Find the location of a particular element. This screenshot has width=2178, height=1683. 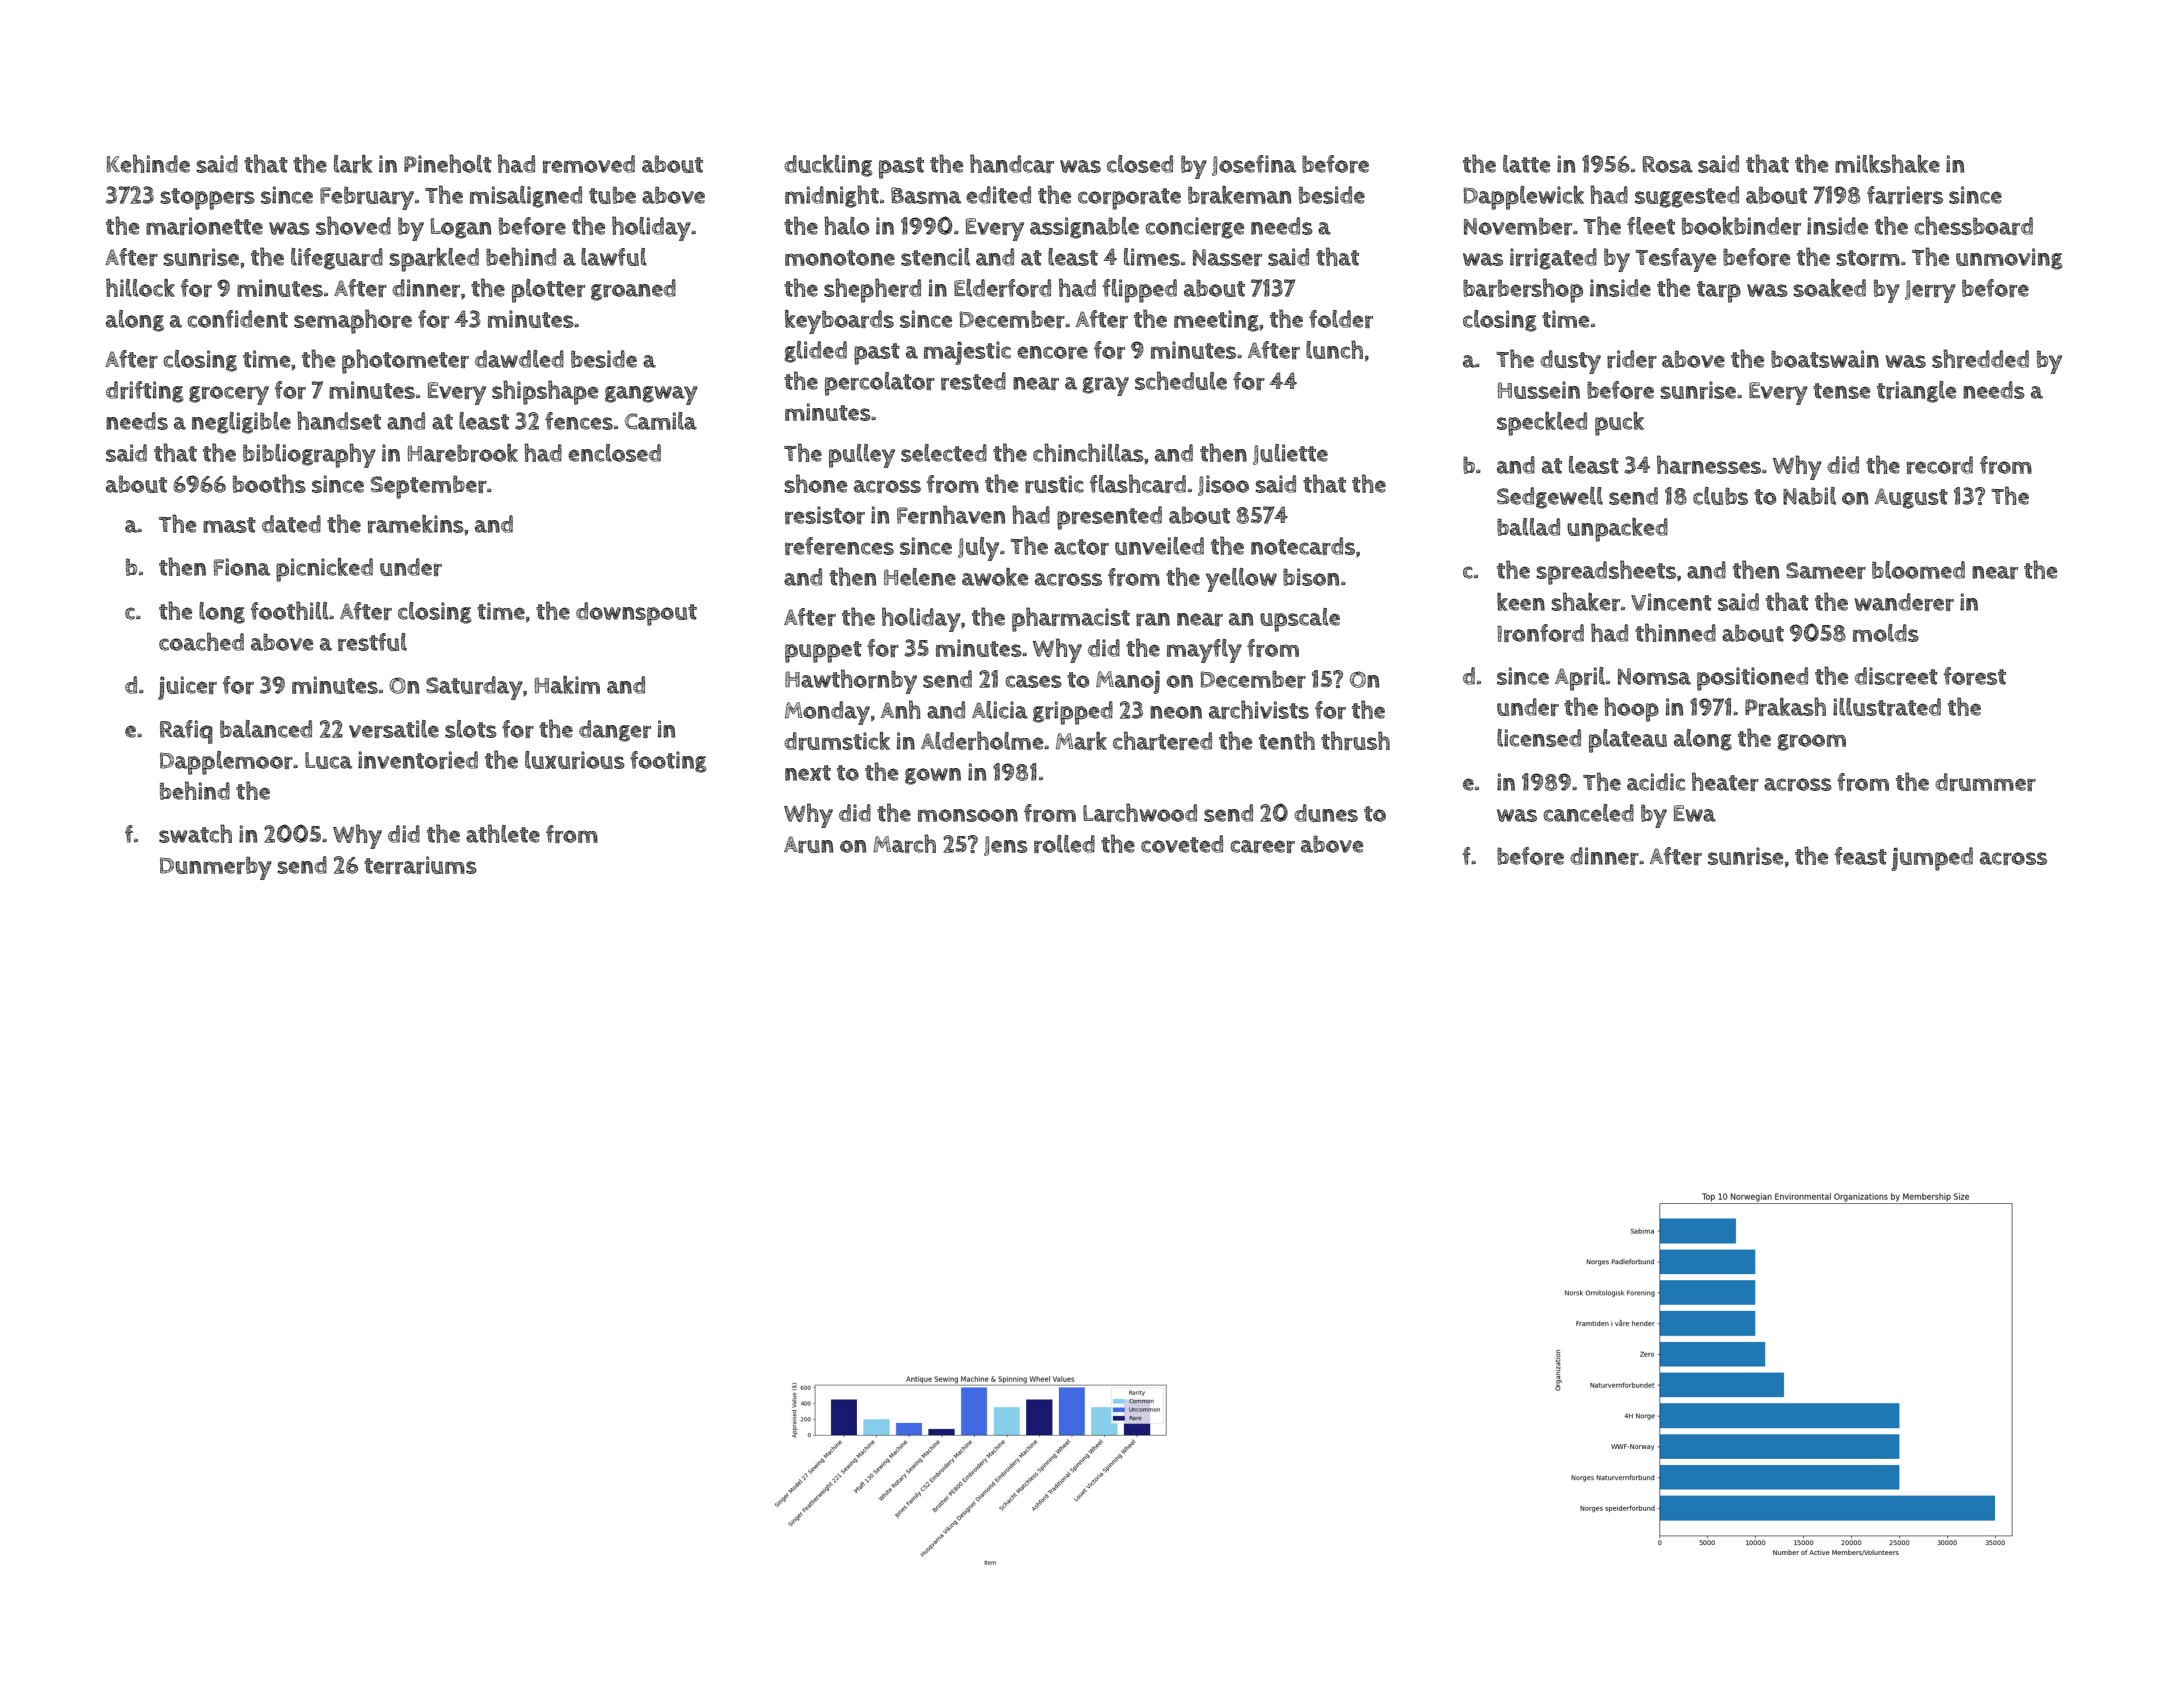

lark is located at coordinates (353, 163).
